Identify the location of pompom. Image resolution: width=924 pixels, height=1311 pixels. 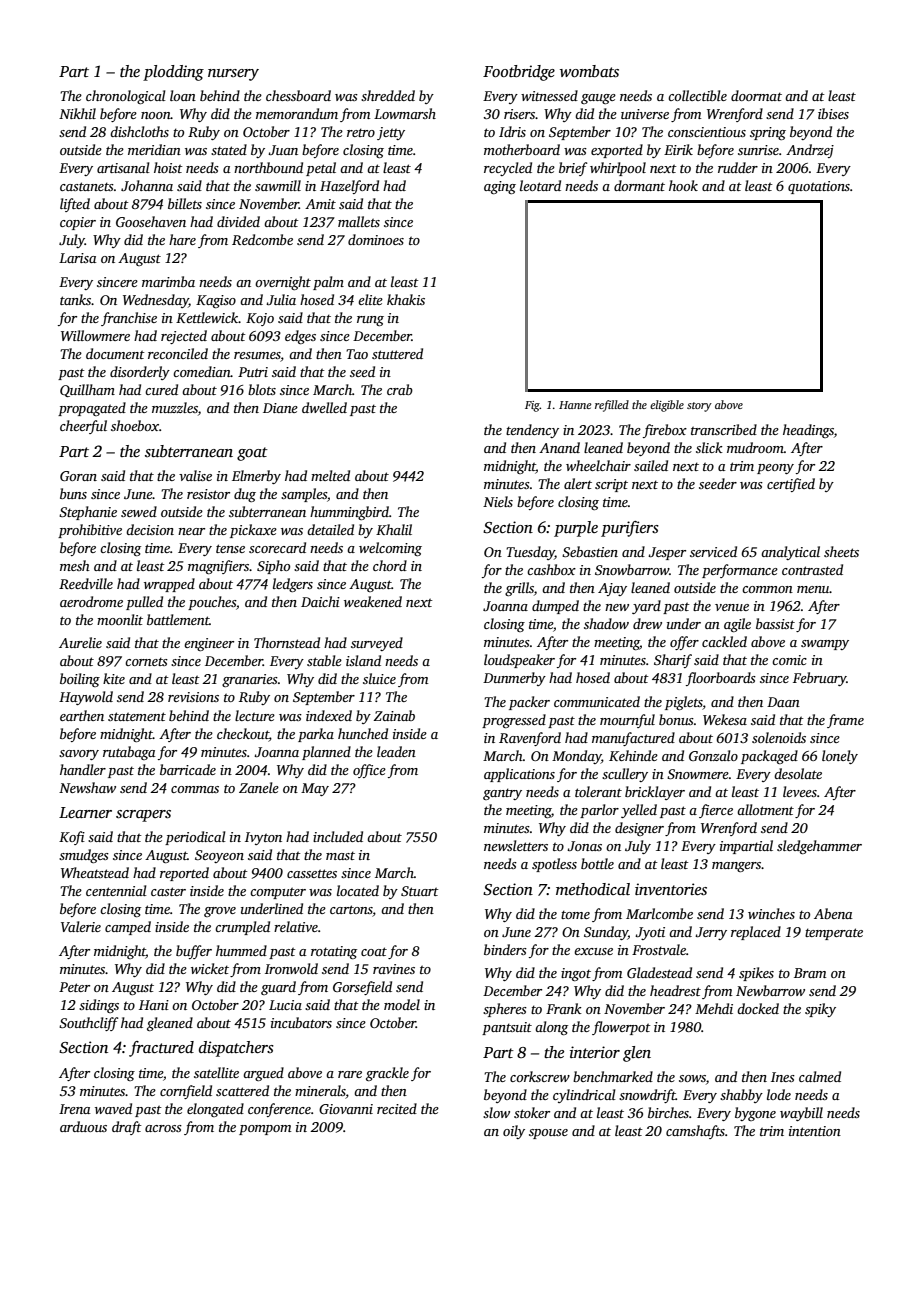
(265, 1130).
